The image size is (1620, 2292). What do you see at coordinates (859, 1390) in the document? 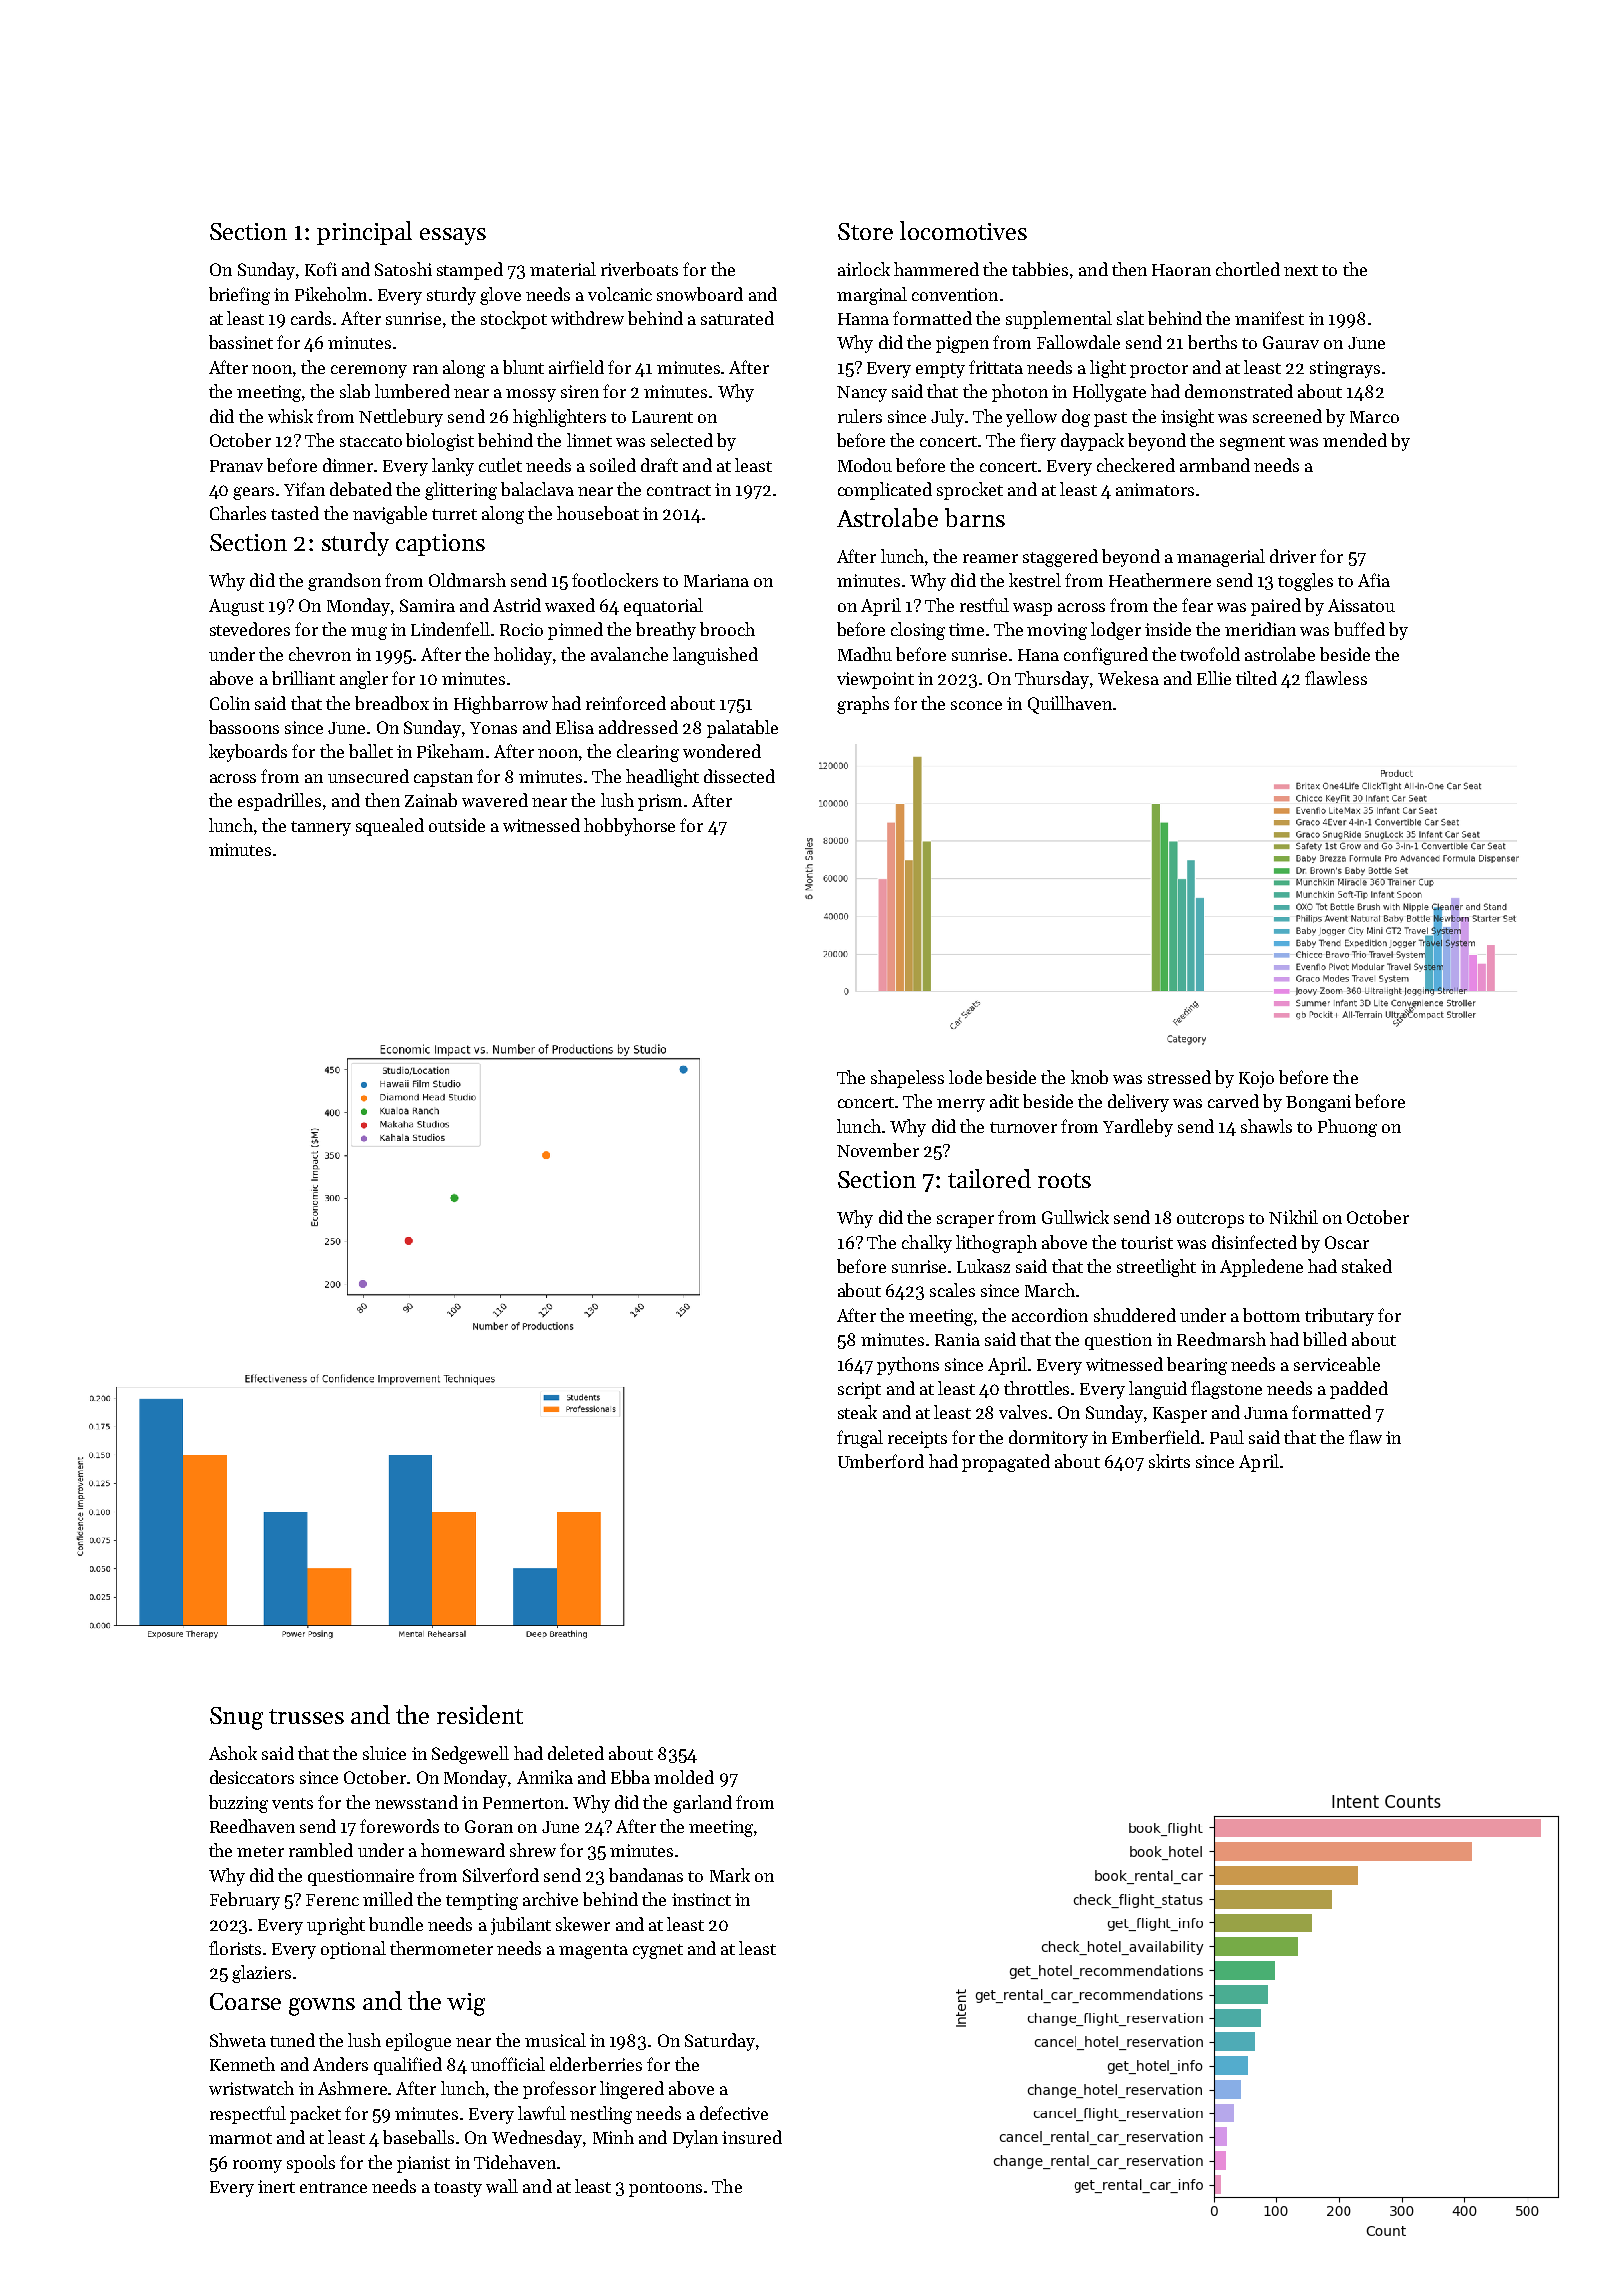
I see `script` at bounding box center [859, 1390].
